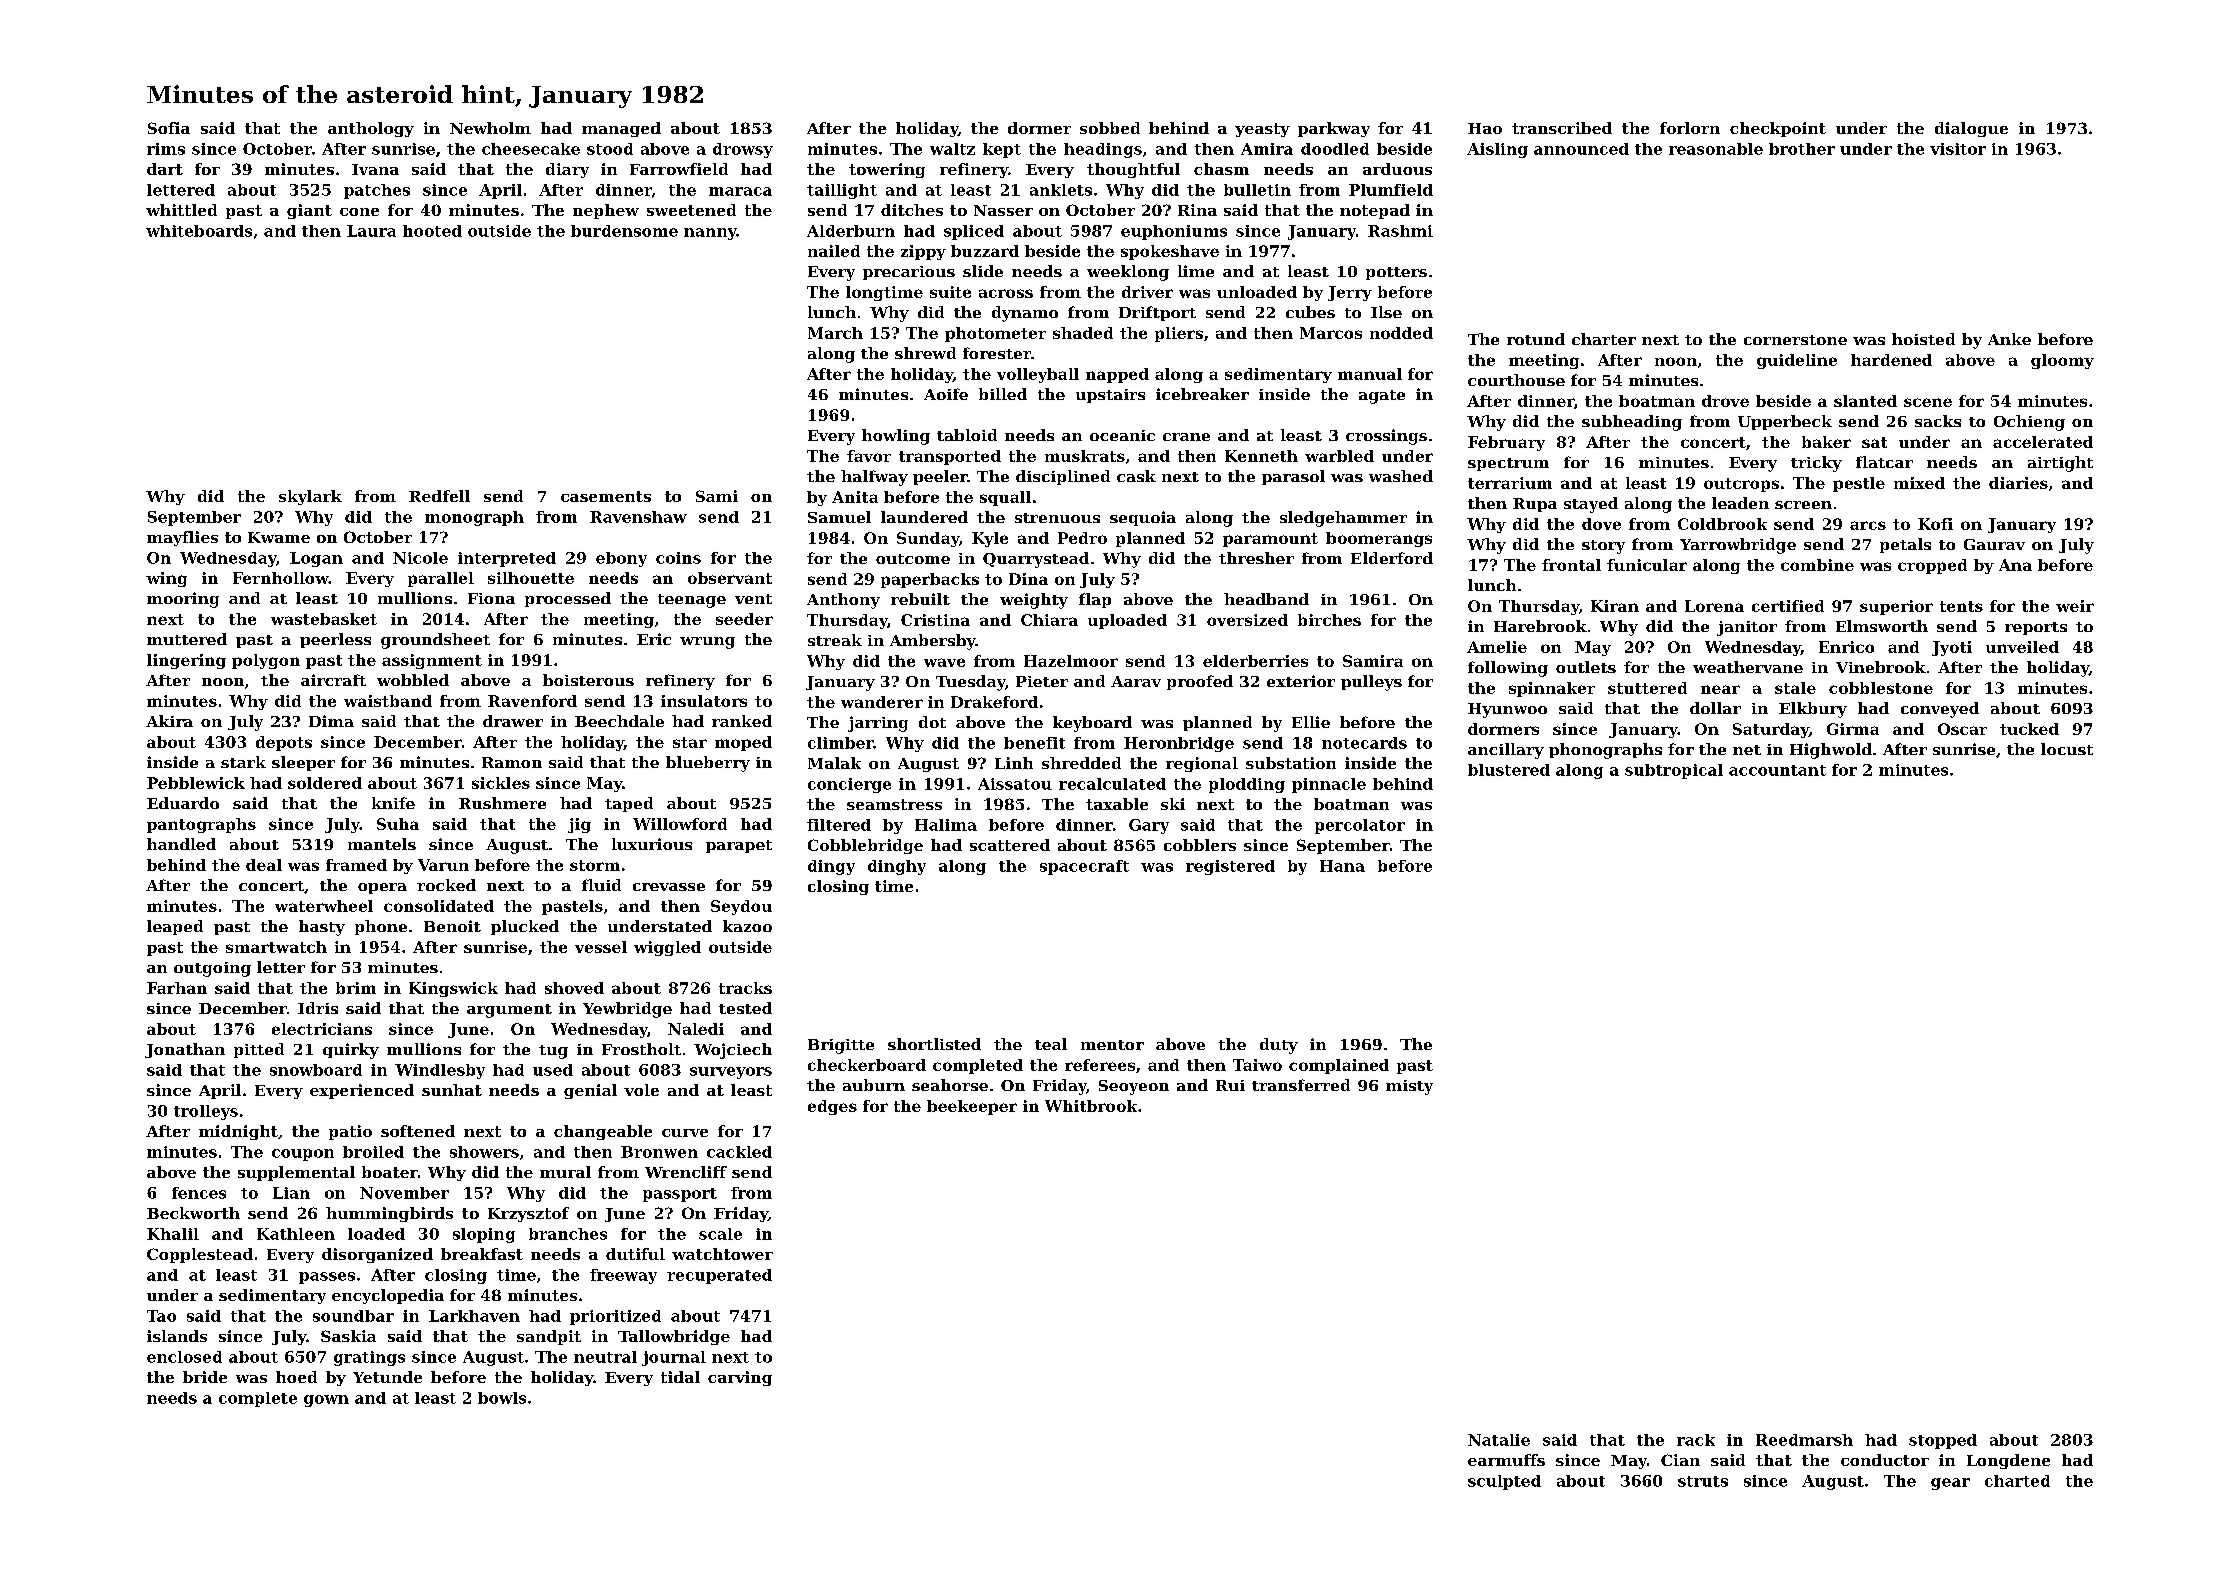 This screenshot has width=2240, height=1584. Describe the element at coordinates (627, 1010) in the screenshot. I see `Yewbridge` at that location.
